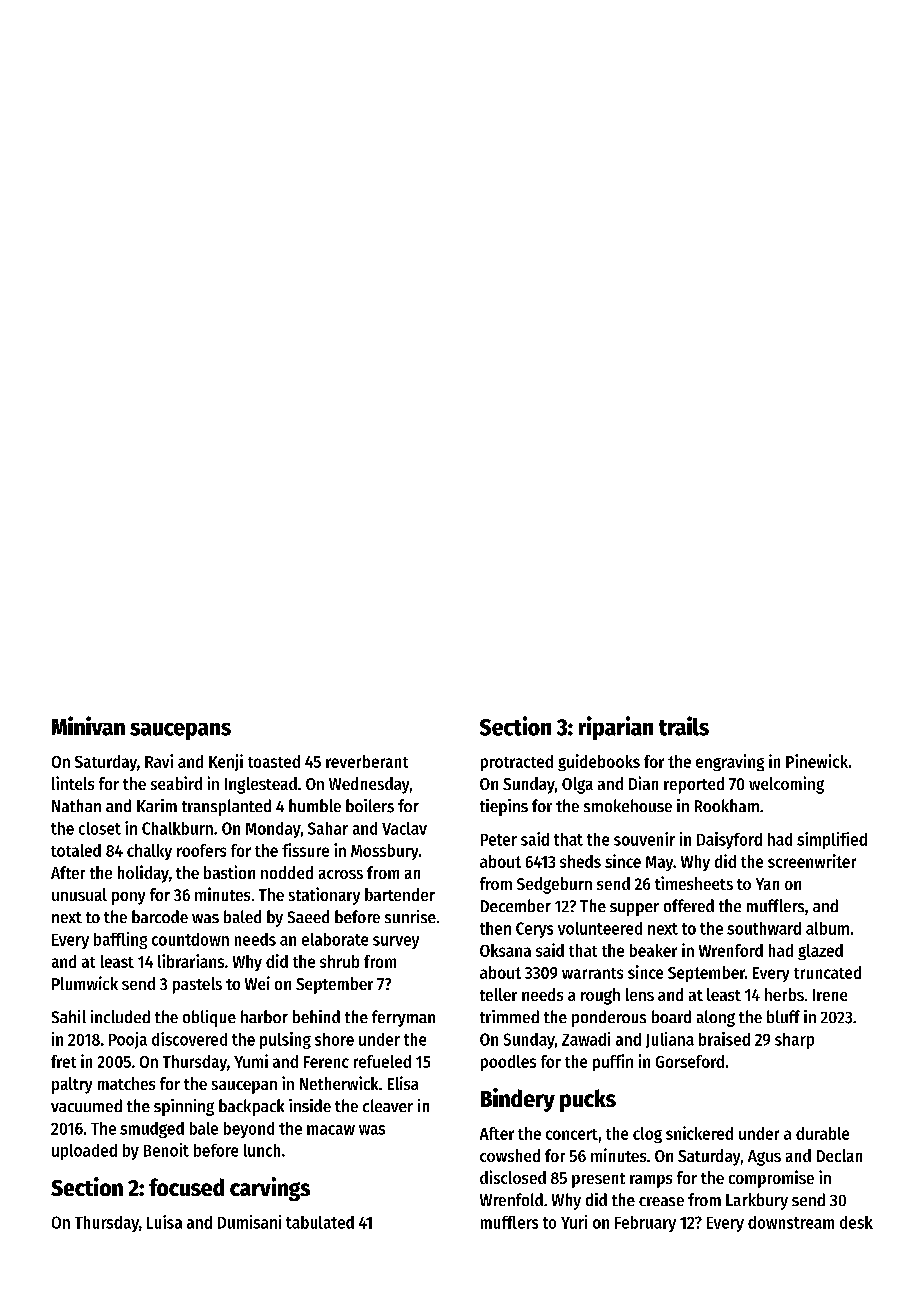 This screenshot has width=924, height=1308. Describe the element at coordinates (731, 950) in the screenshot. I see `Wrenford` at that location.
